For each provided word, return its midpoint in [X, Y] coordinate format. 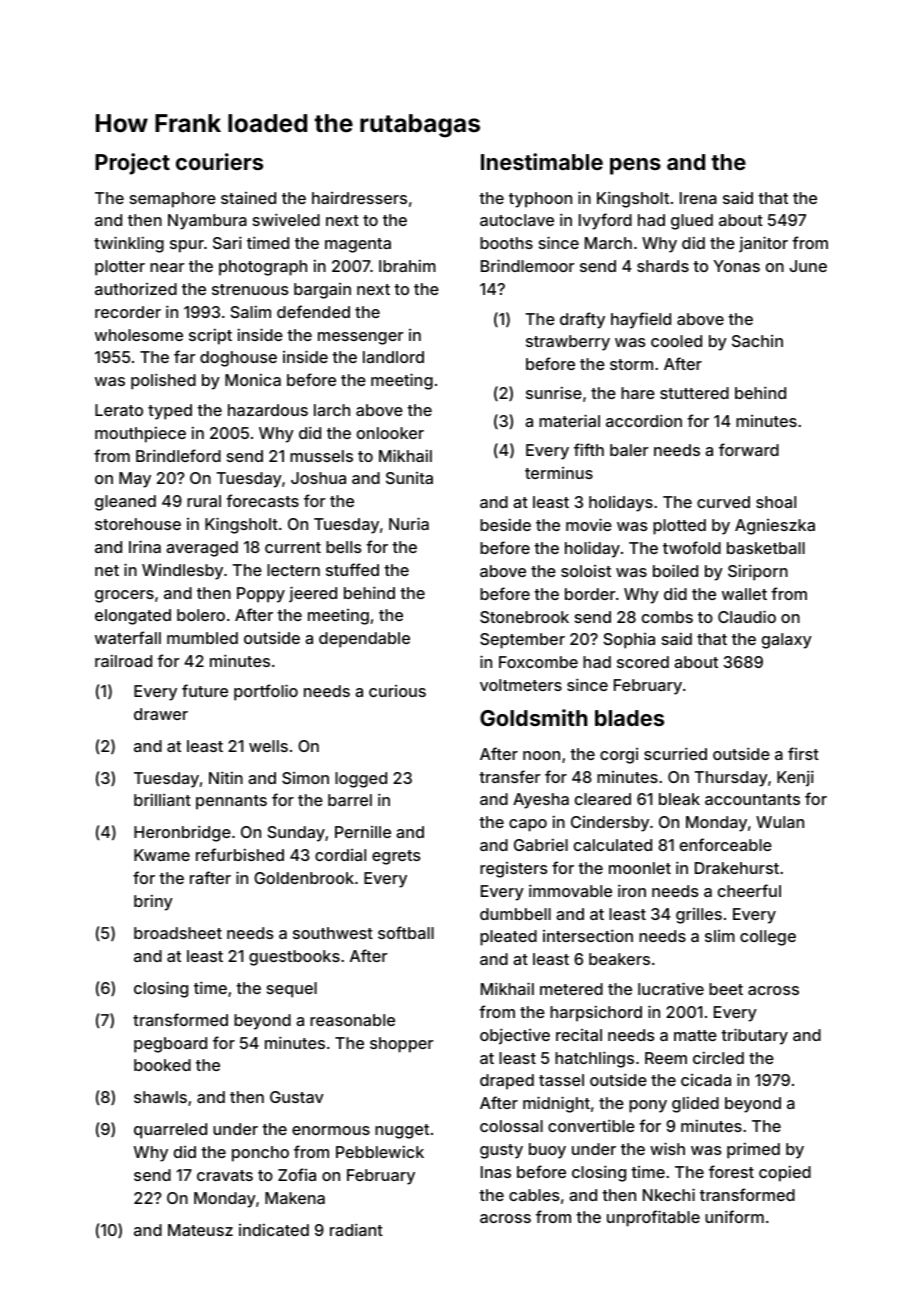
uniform [734, 1216]
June [808, 266]
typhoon [540, 200]
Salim [250, 311]
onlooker [390, 433]
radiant [356, 1229]
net [107, 570]
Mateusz [200, 1230]
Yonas [736, 266]
